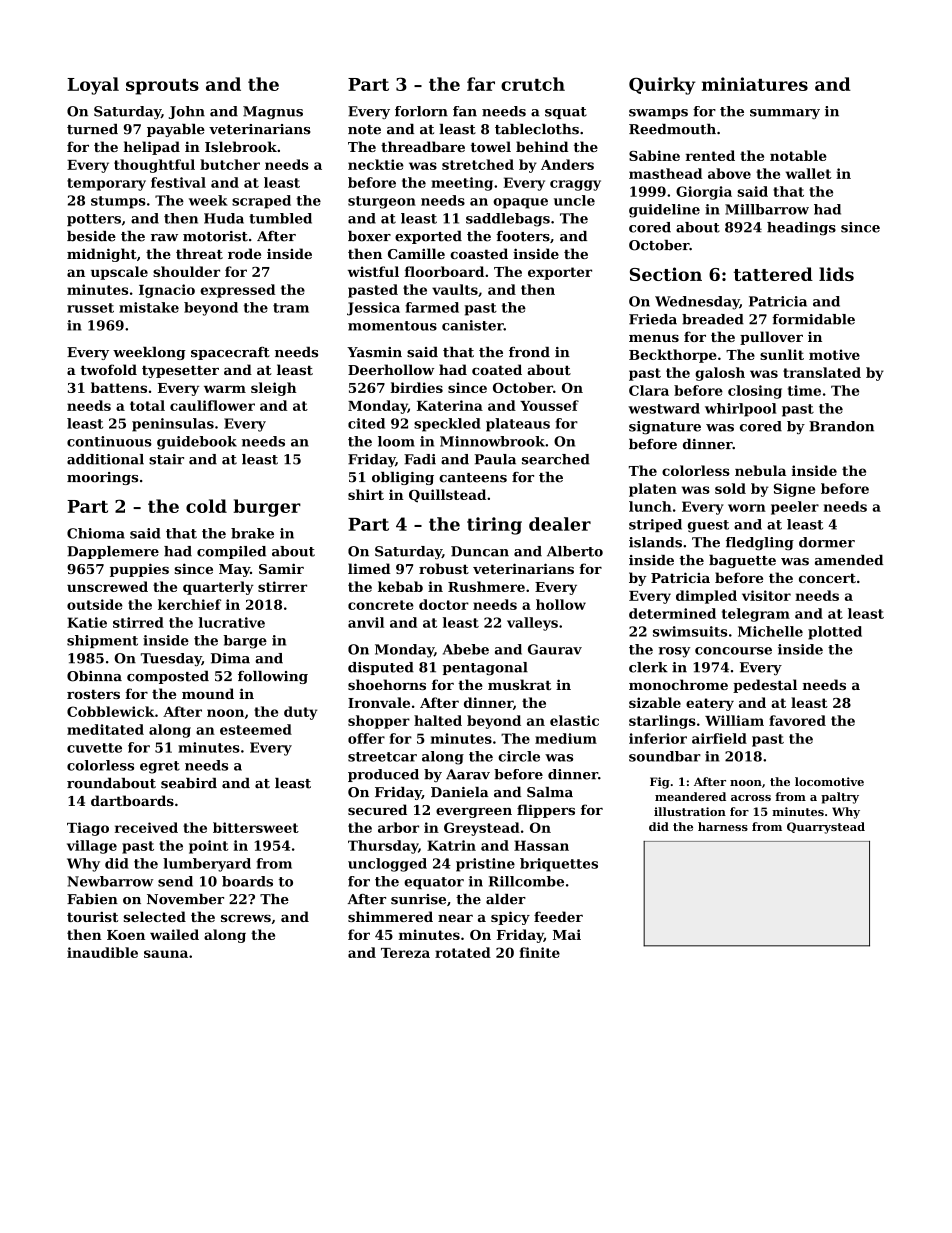 The width and height of the document is (952, 1233). Describe the element at coordinates (822, 372) in the document. I see `translated` at that location.
